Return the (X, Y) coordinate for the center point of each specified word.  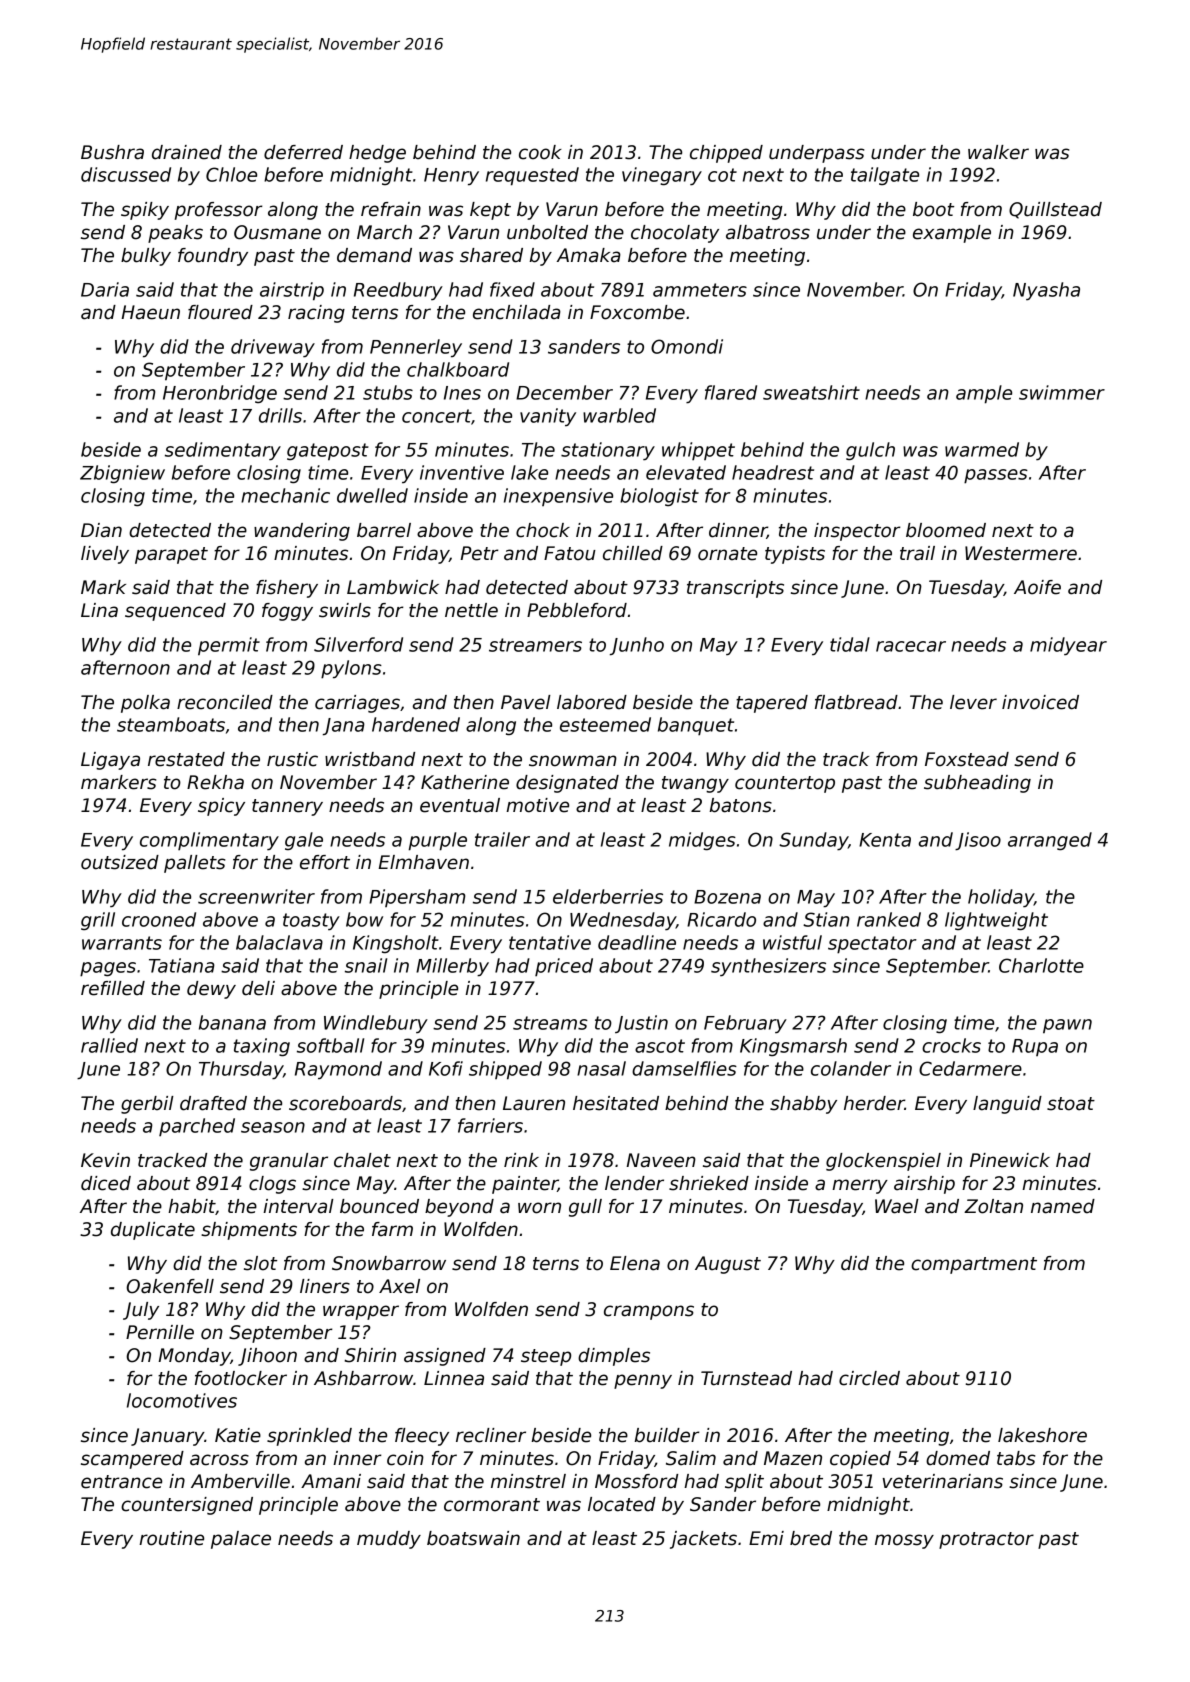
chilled (633, 553)
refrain (391, 209)
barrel (384, 530)
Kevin (105, 1160)
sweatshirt (811, 392)
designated (567, 784)
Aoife (1037, 587)
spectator (872, 945)
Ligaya (110, 761)
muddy (389, 1540)
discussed (126, 174)
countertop (785, 784)
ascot (660, 1046)
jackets (703, 1540)
